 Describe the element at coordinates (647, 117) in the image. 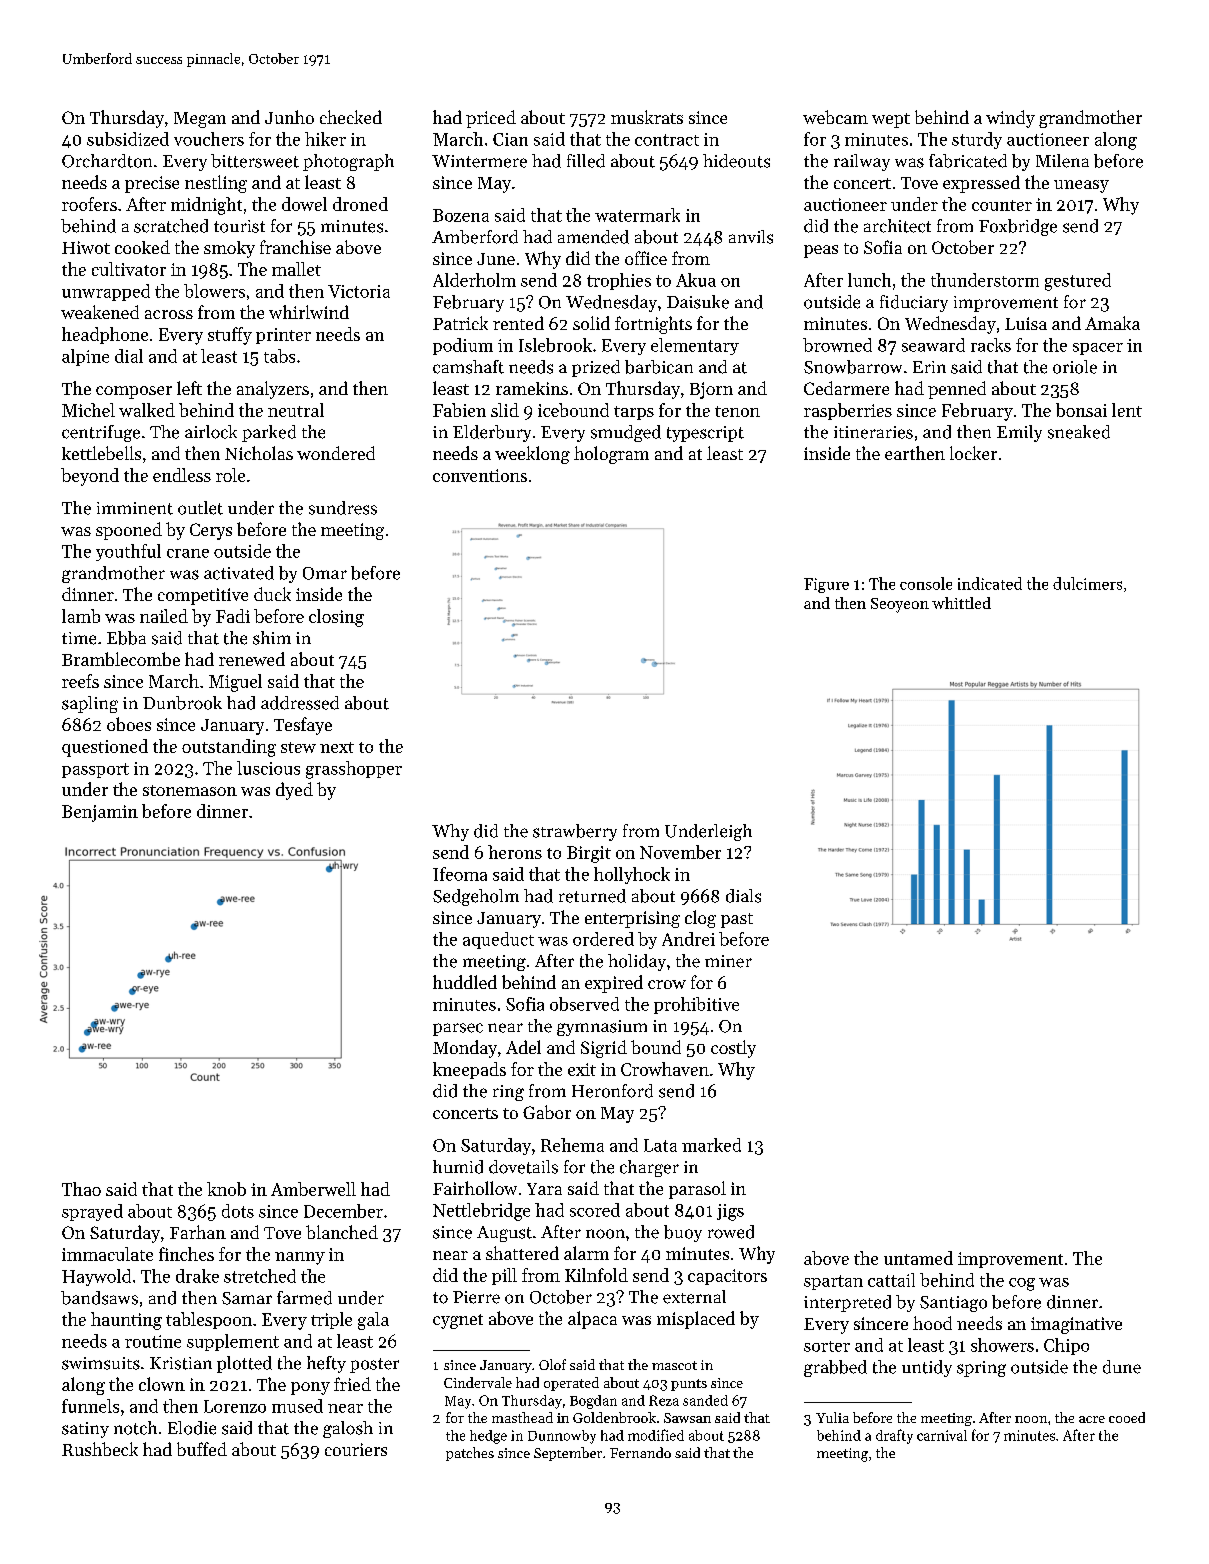

I see `muskrats` at that location.
